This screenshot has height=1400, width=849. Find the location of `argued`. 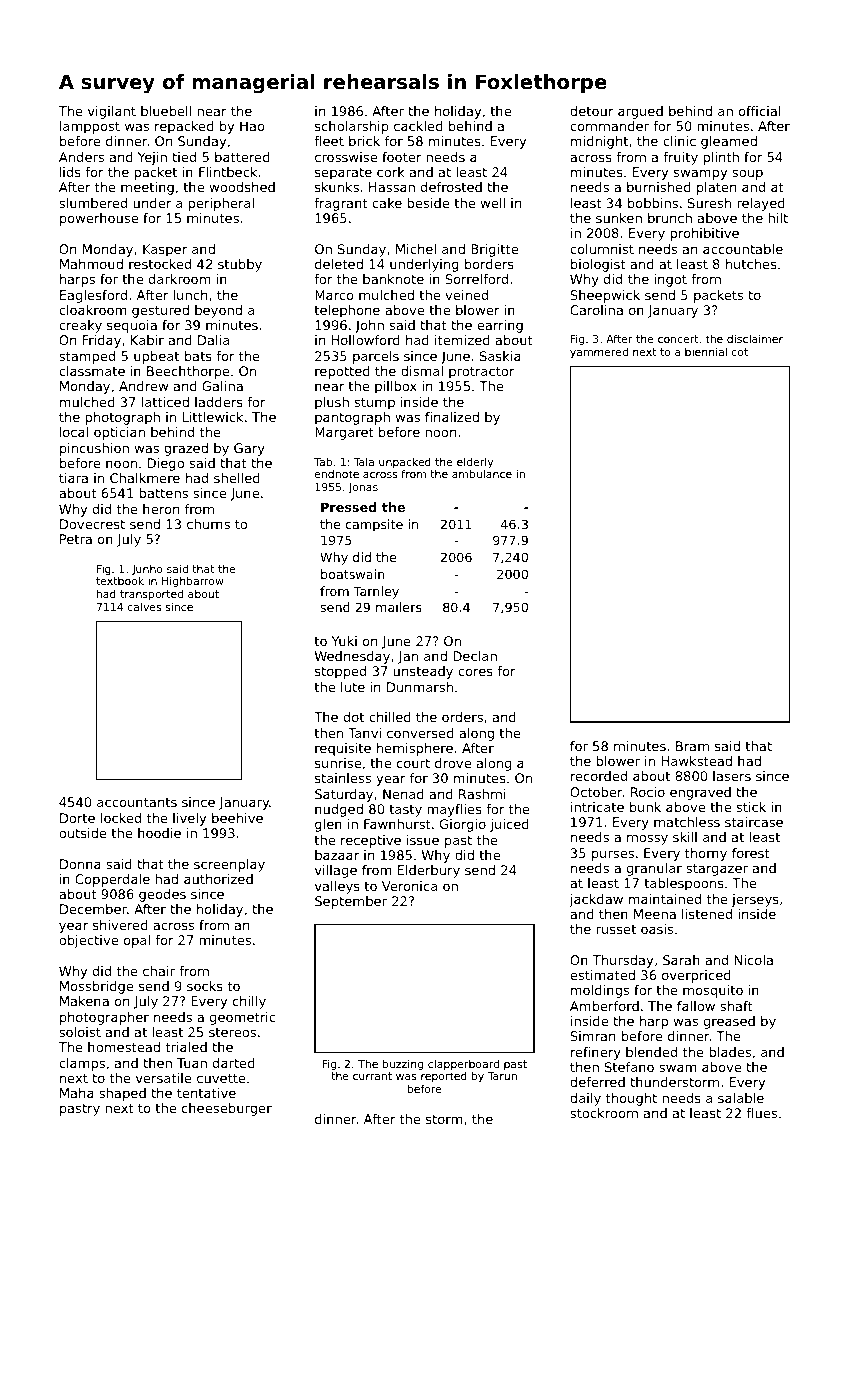

argued is located at coordinates (640, 112).
